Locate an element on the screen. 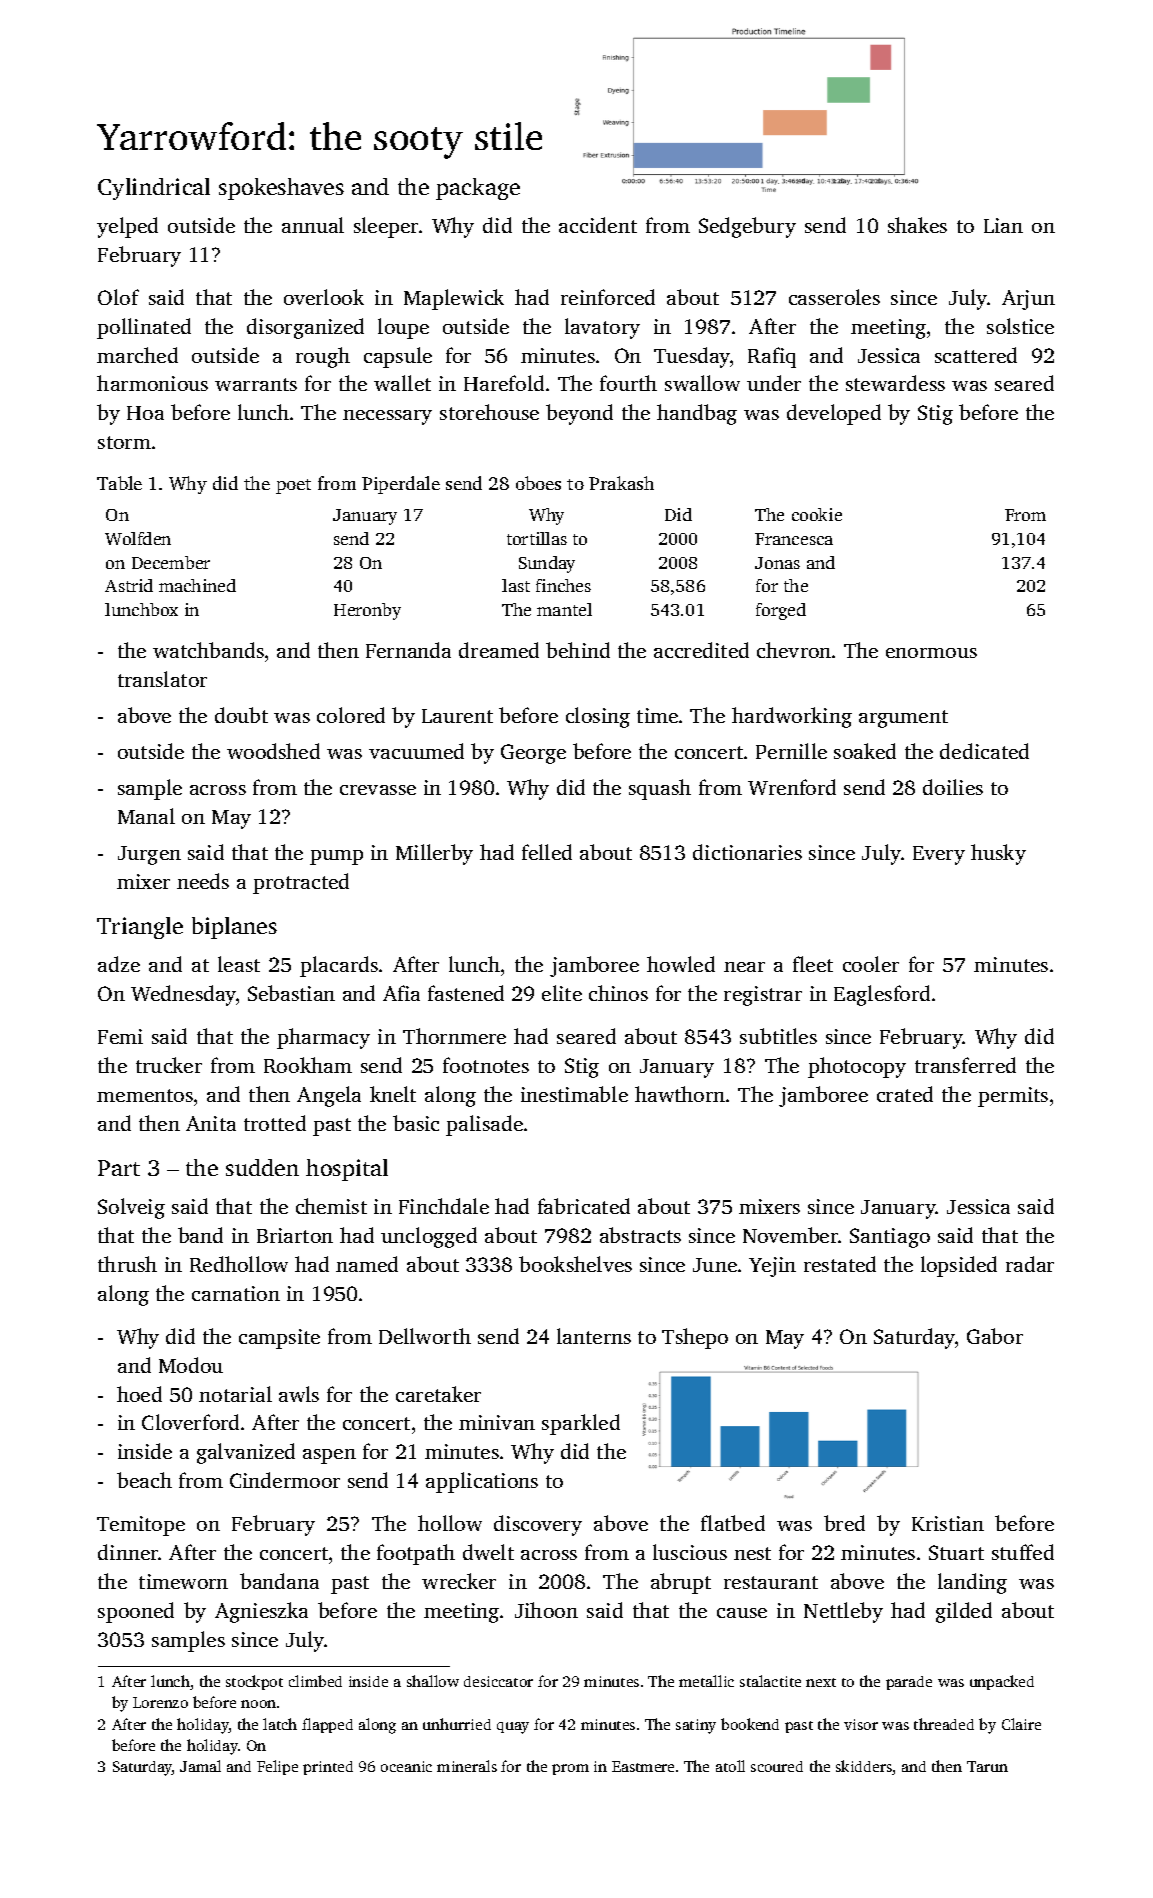  Piperdale is located at coordinates (401, 485).
